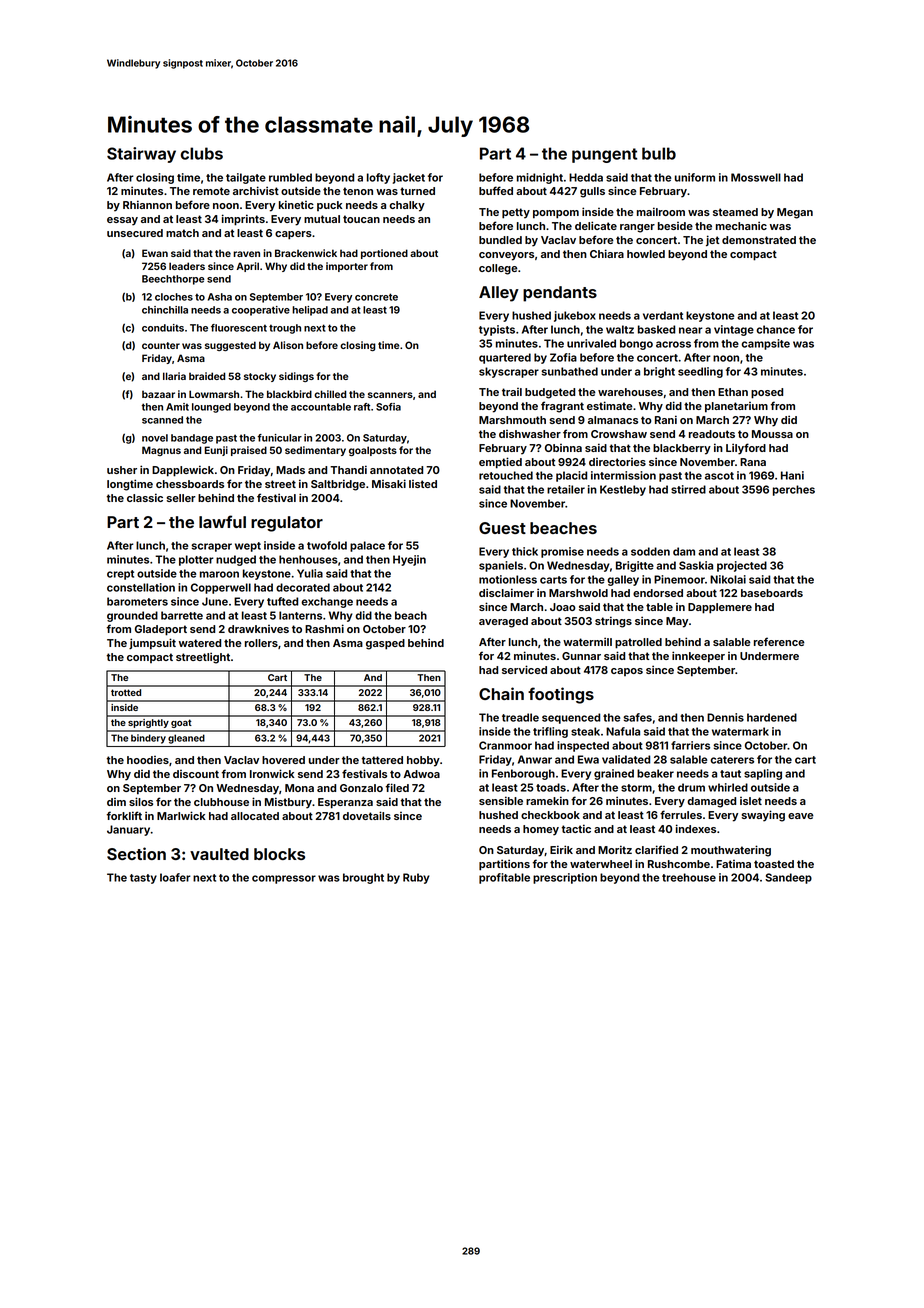 The height and width of the document is (1308, 924). Describe the element at coordinates (288, 803) in the document. I see `Mistbury` at that location.
